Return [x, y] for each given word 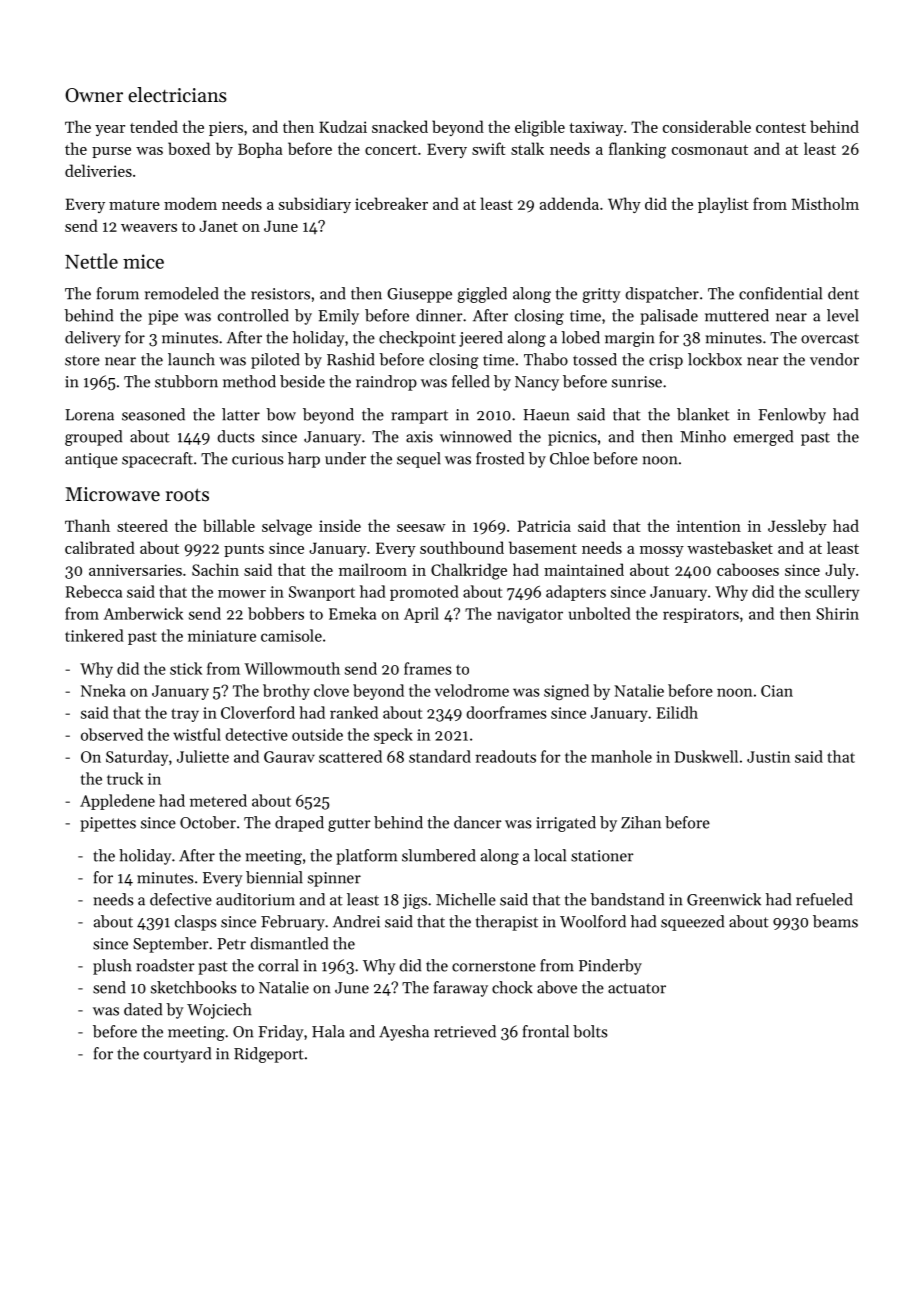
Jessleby [797, 527]
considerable [707, 126]
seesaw [421, 528]
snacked [400, 126]
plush [112, 967]
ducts [236, 436]
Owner [94, 95]
